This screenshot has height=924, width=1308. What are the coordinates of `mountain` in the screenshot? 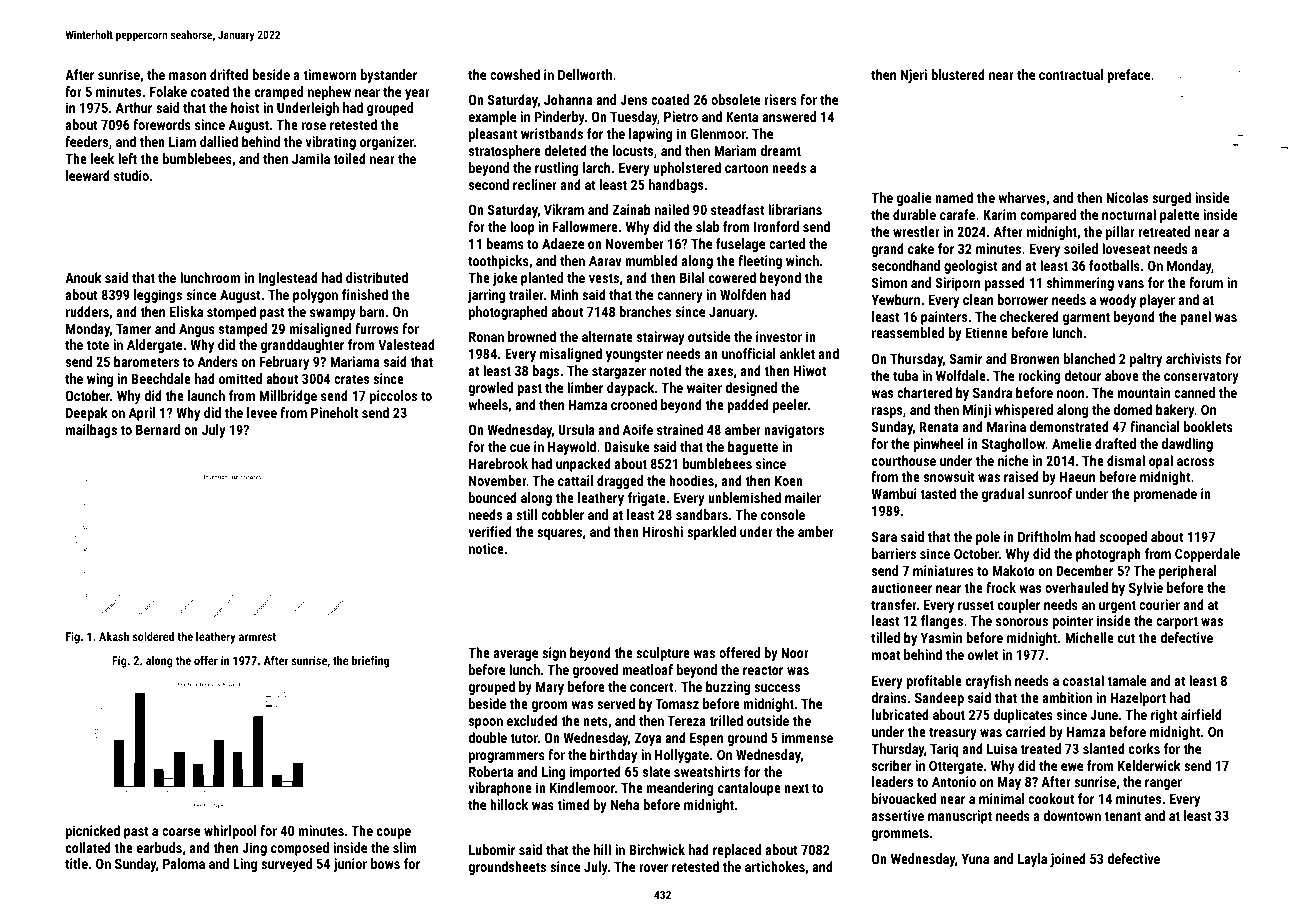 It's located at (1143, 392).
